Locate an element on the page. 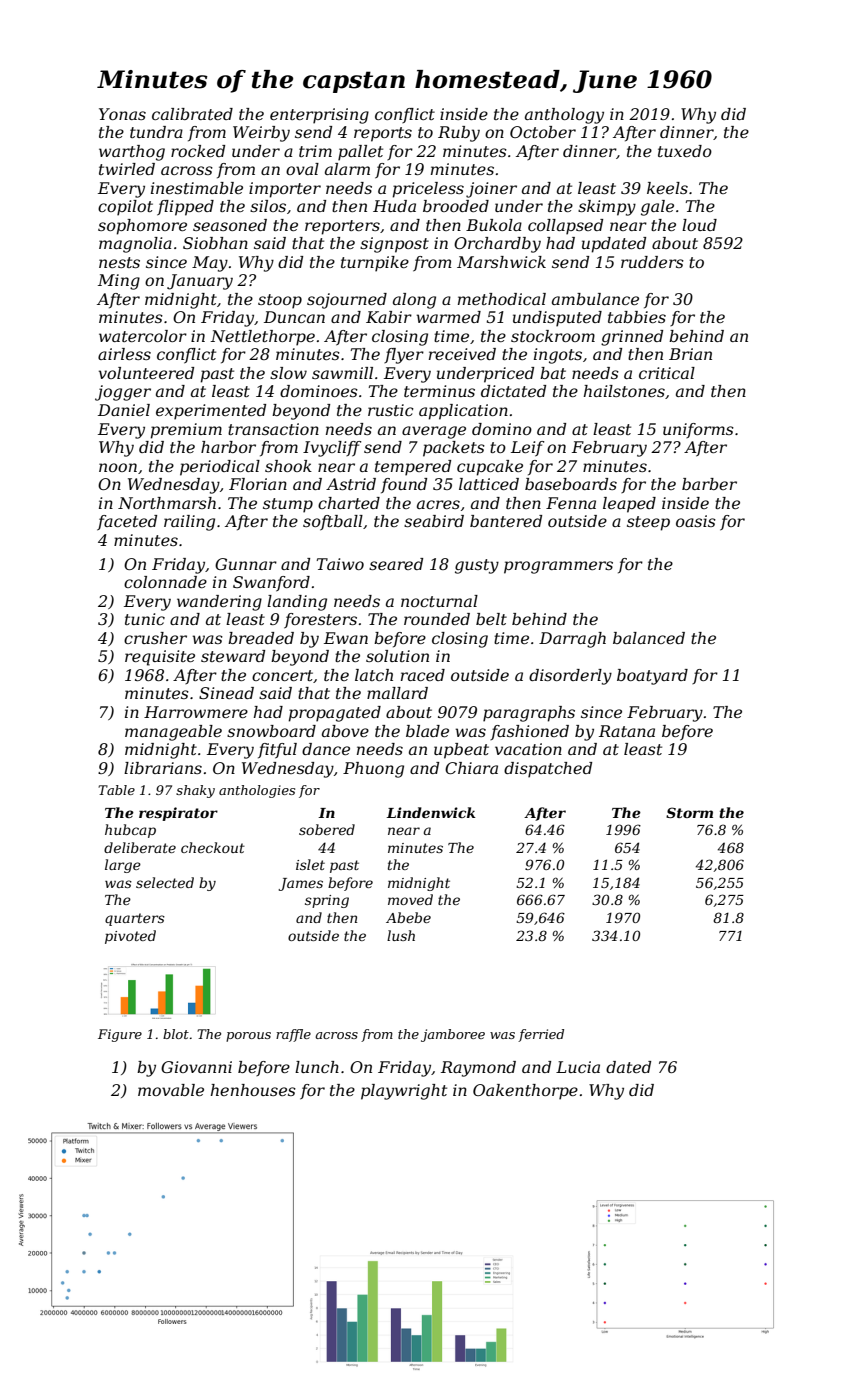 This document has height=1400, width=849. movable is located at coordinates (171, 1090).
